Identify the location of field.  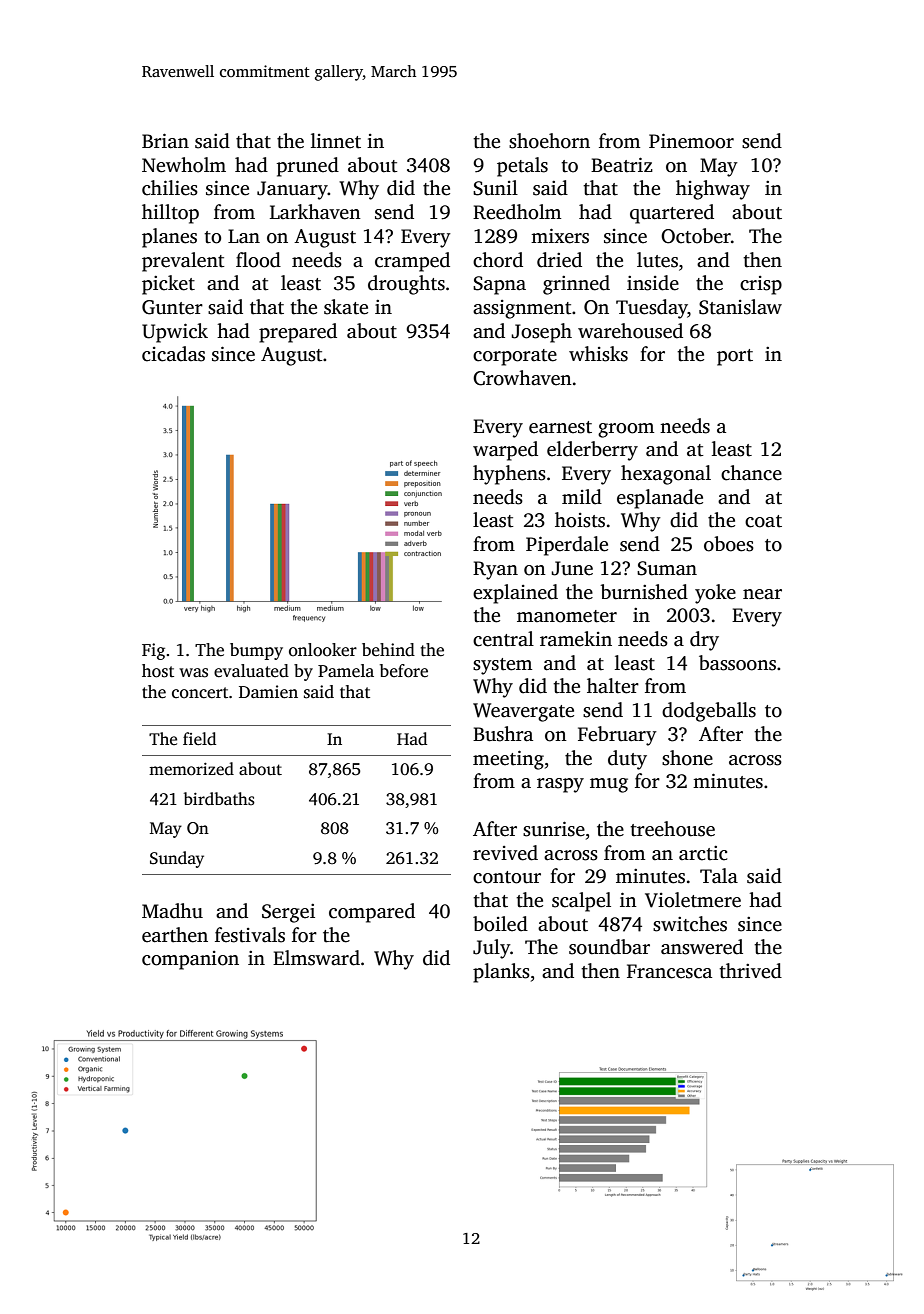
(199, 739).
